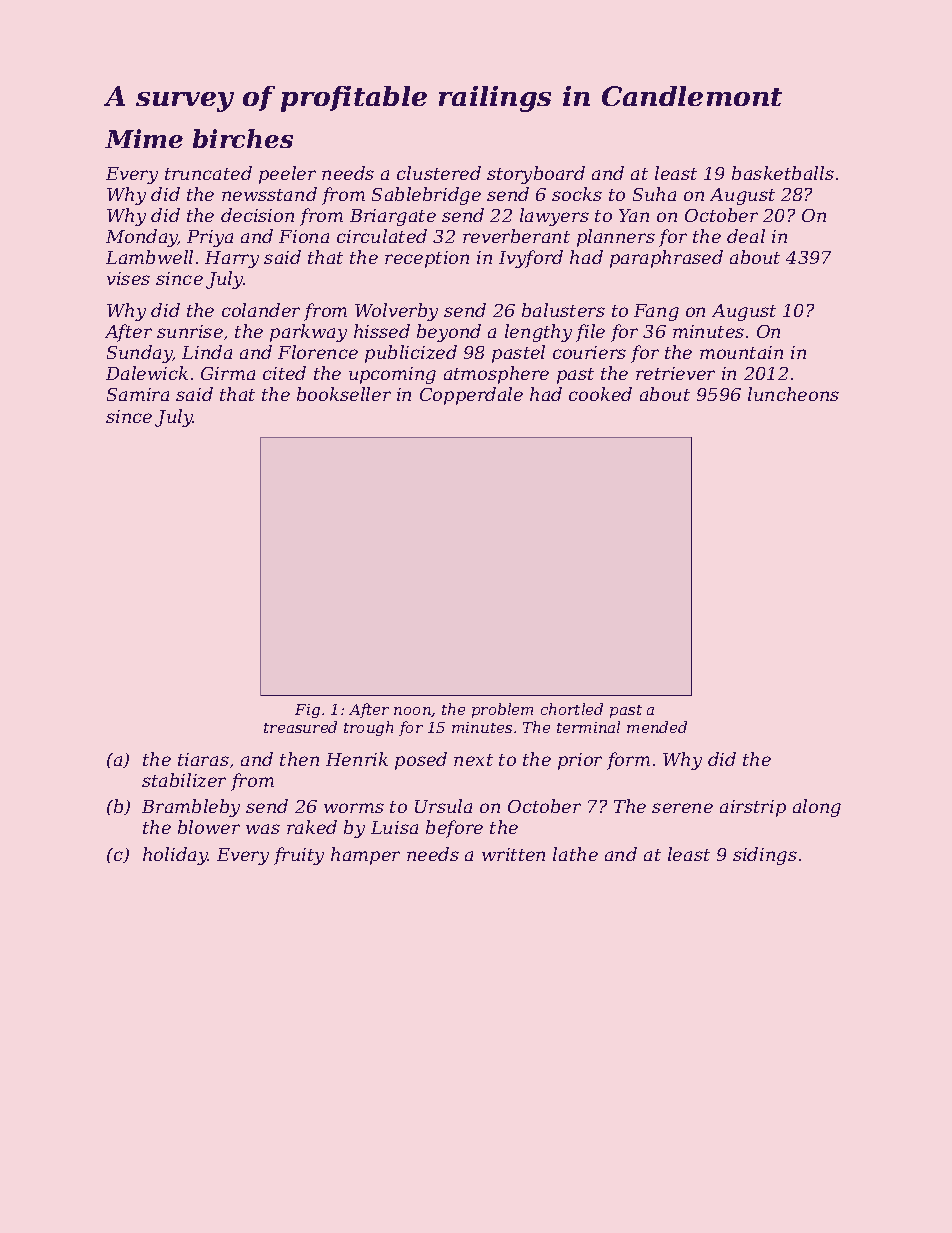  I want to click on truncated, so click(208, 173).
